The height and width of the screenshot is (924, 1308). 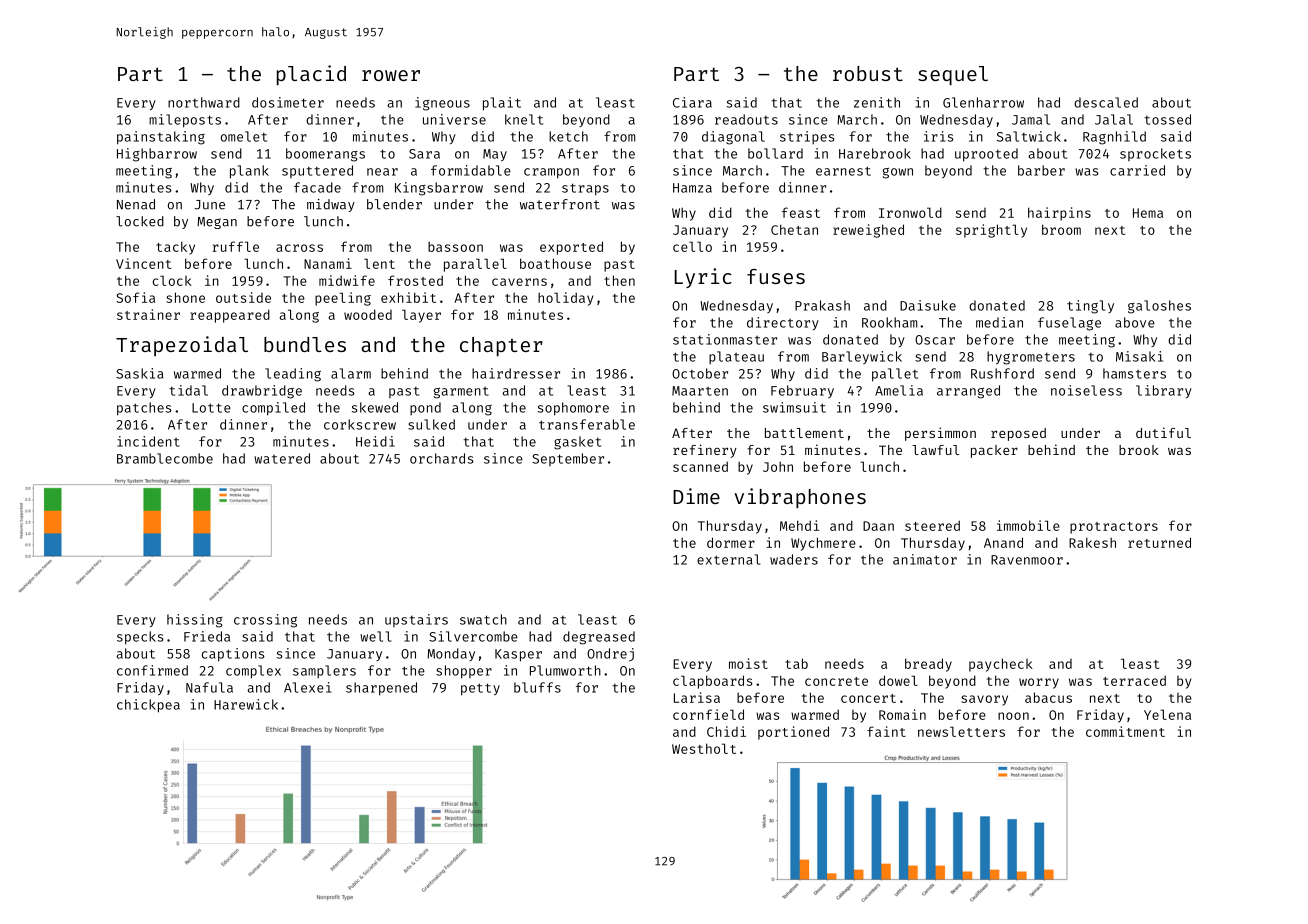 I want to click on worry, so click(x=1039, y=683).
